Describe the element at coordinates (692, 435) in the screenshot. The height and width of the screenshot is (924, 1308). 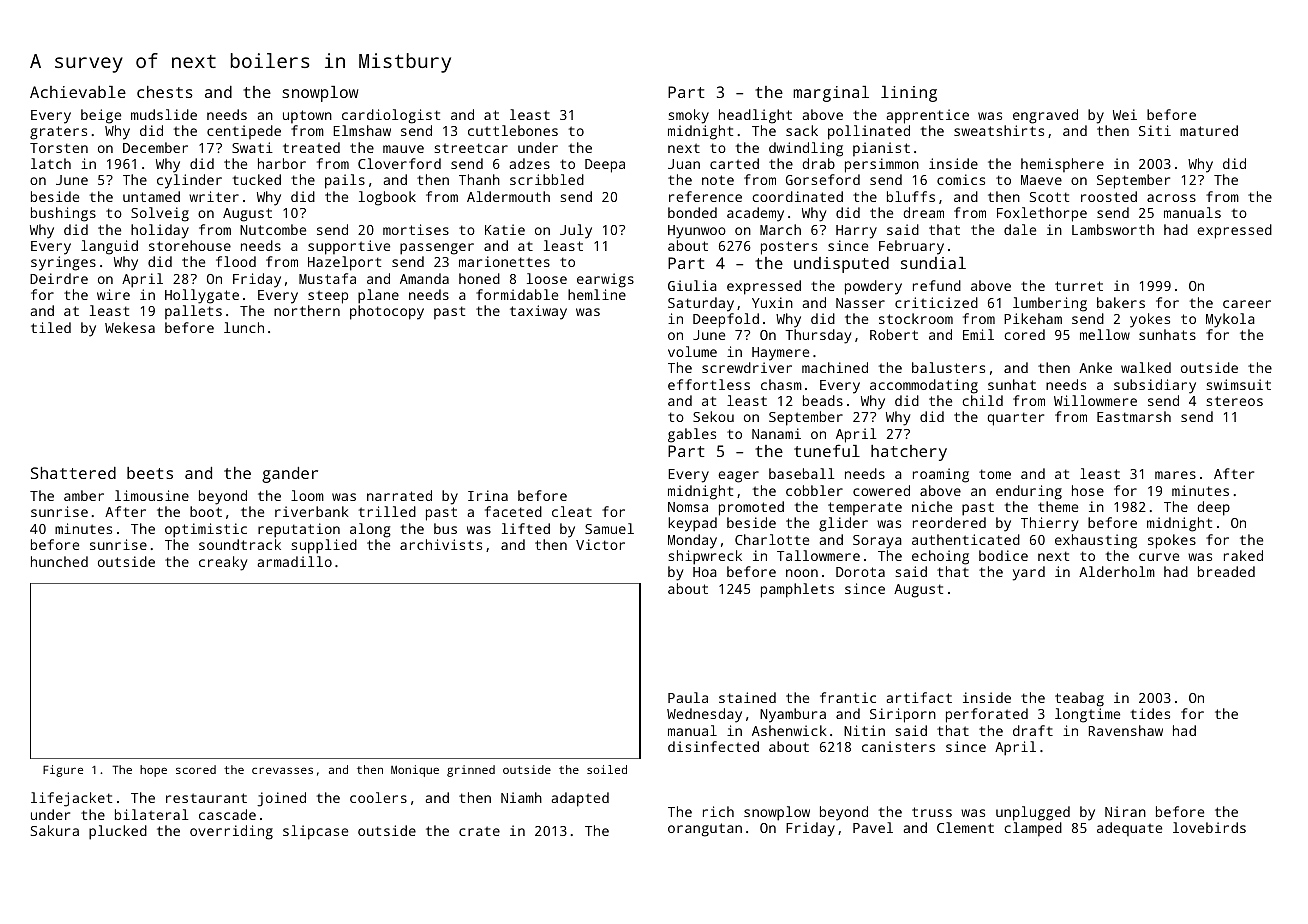
I see `gables` at that location.
